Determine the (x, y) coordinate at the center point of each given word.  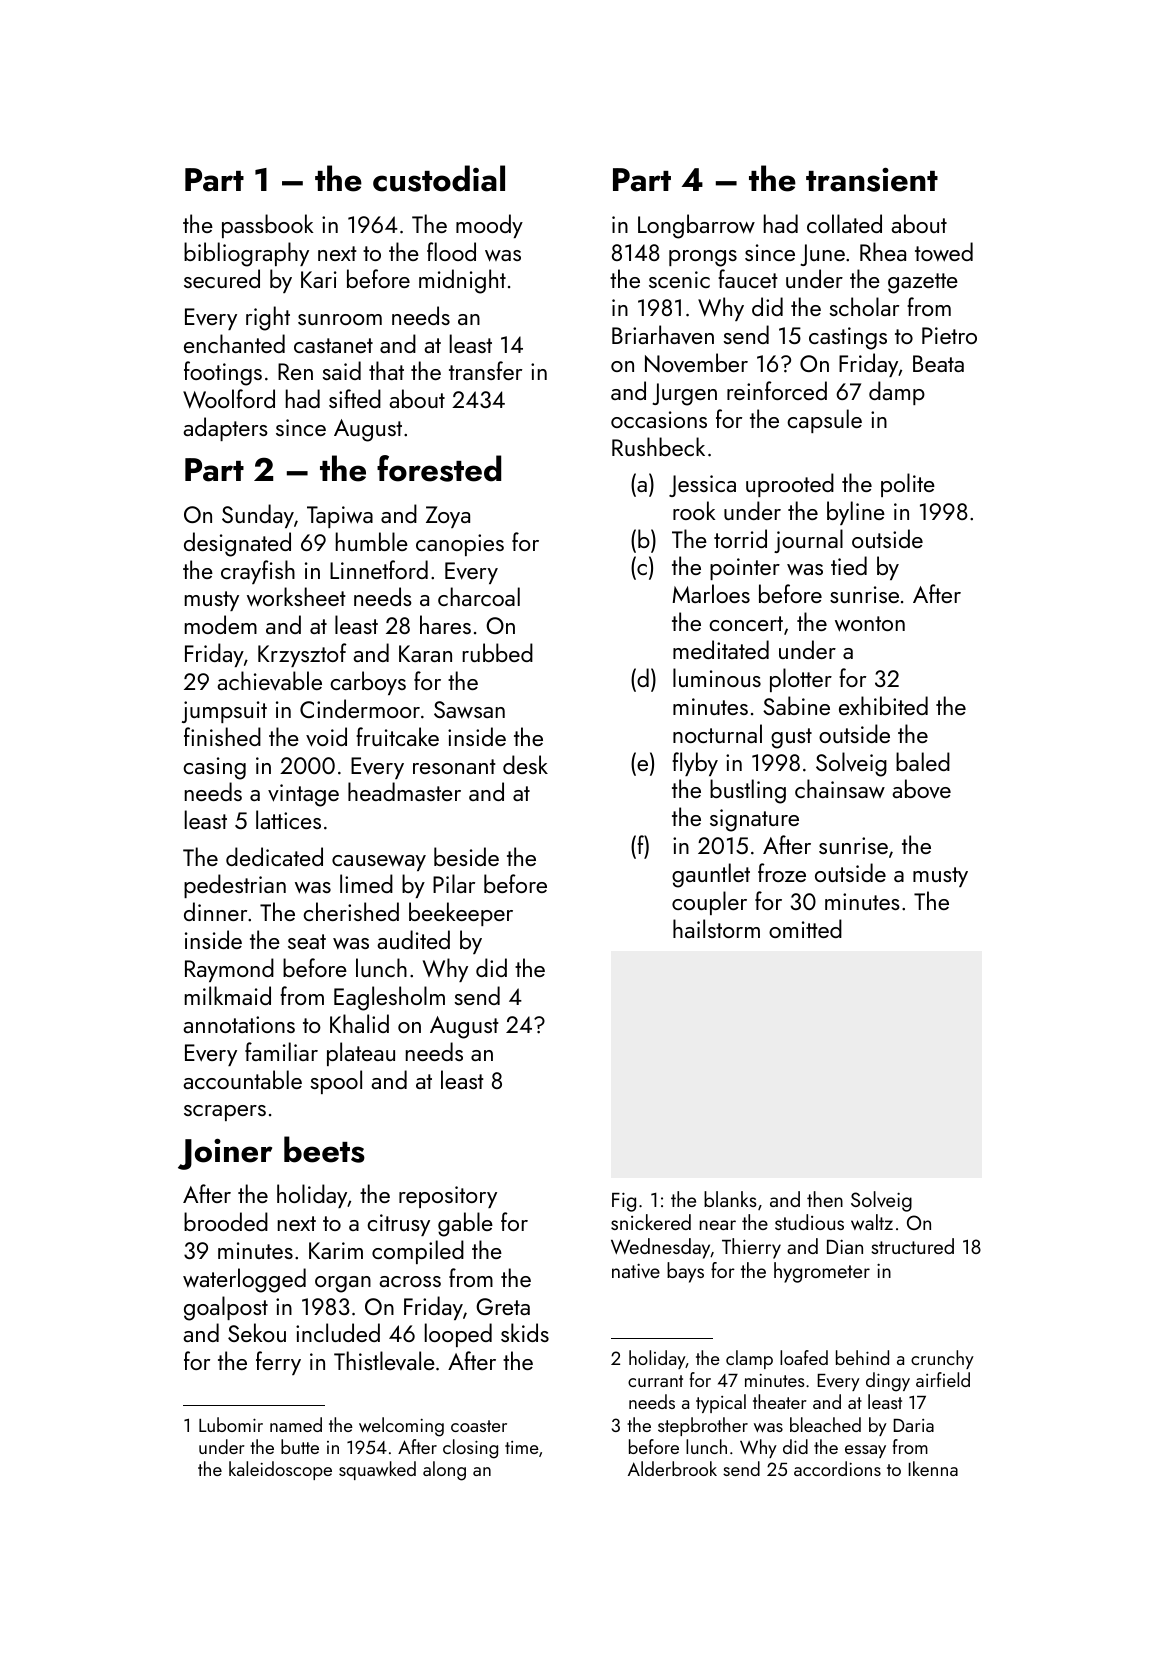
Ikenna (933, 1468)
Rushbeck (658, 446)
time (522, 1447)
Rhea (883, 251)
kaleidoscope (280, 1470)
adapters (225, 429)
